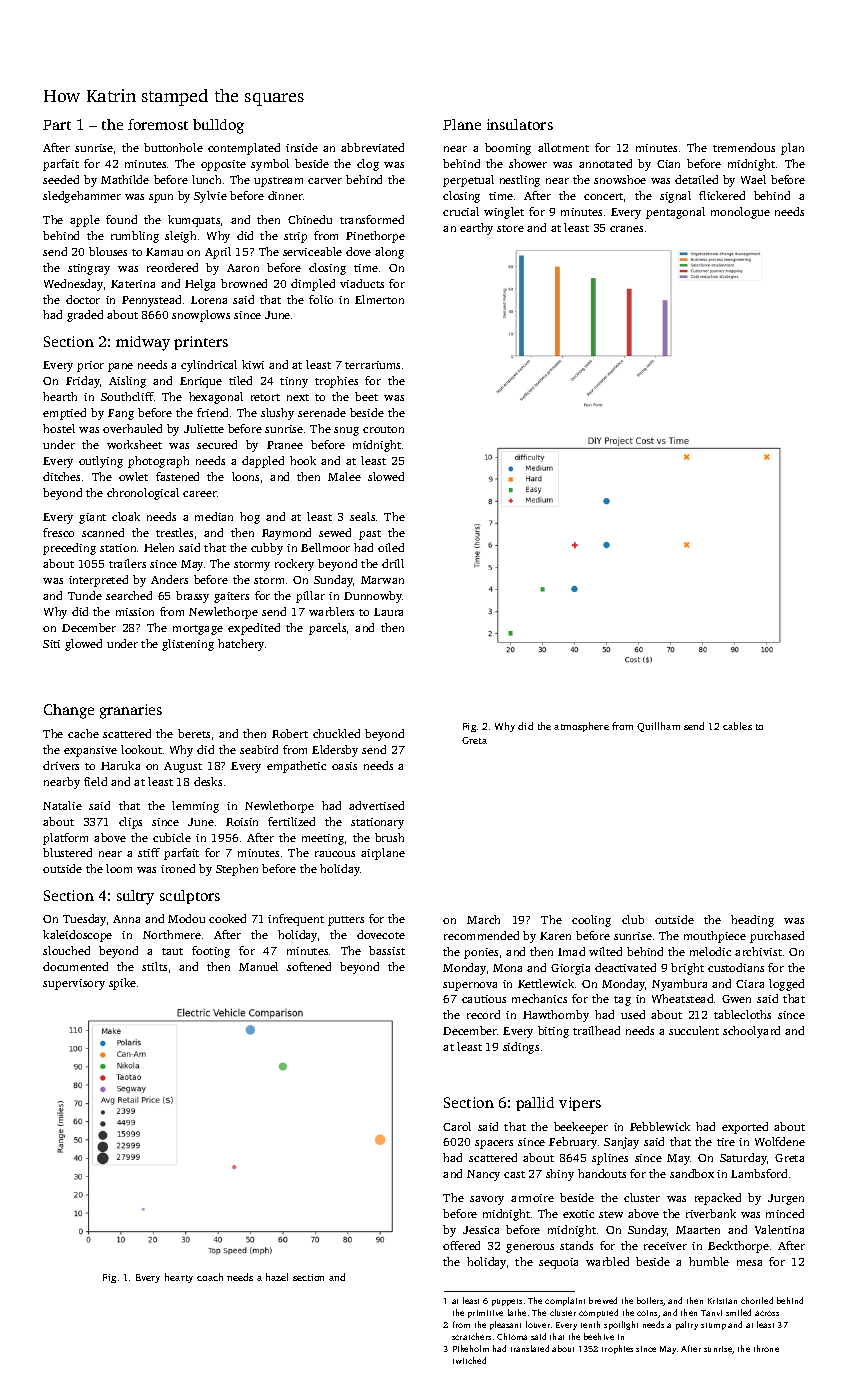 The width and height of the screenshot is (849, 1400). What do you see at coordinates (85, 595) in the screenshot?
I see `Tunde` at bounding box center [85, 595].
